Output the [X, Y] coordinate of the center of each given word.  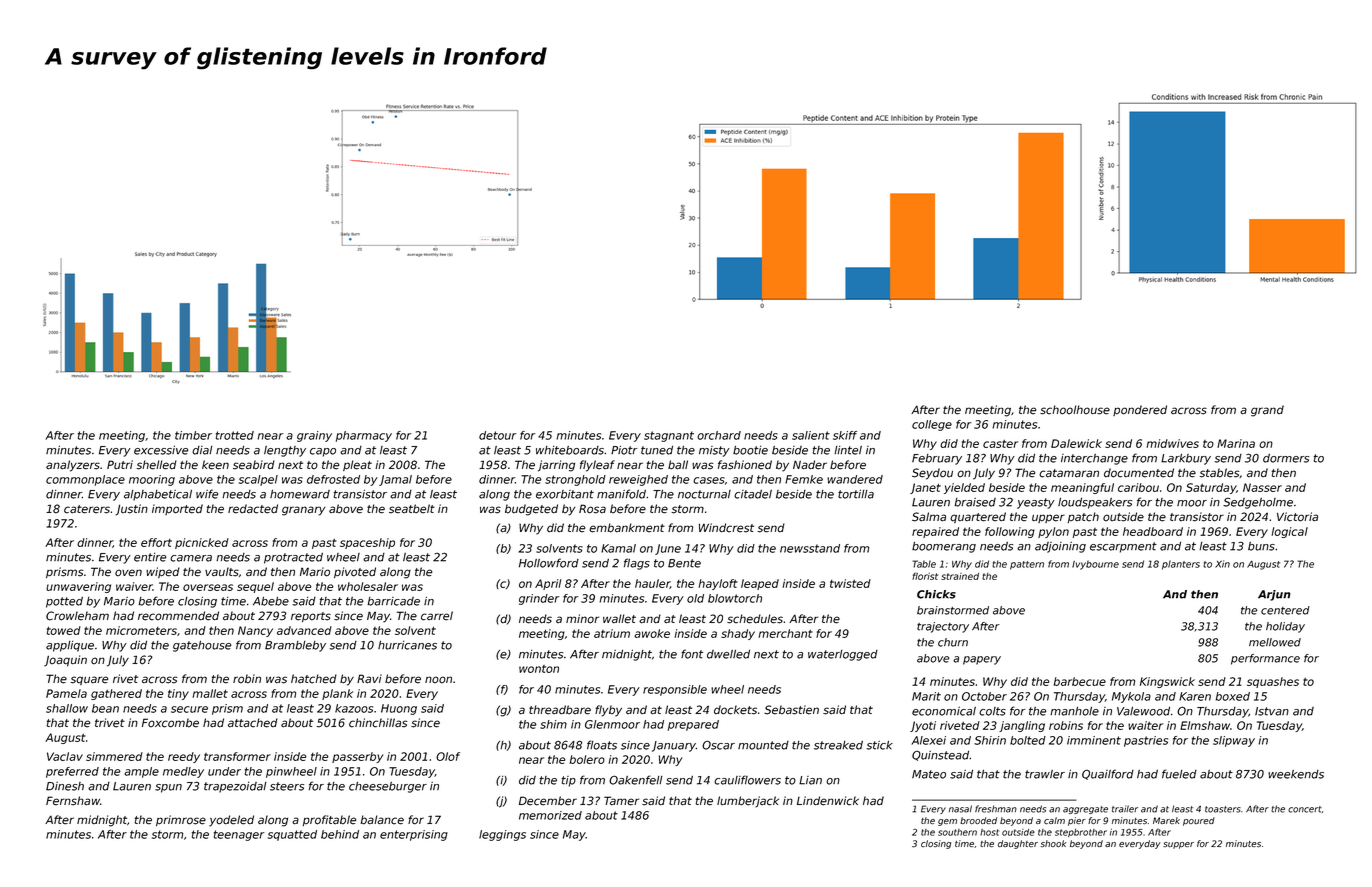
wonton [539, 669]
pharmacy [364, 436]
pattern [1027, 565]
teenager [239, 835]
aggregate [1085, 810]
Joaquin [65, 661]
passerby [357, 757]
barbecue [1080, 681]
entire [150, 557]
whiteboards [570, 450]
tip [569, 781]
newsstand [810, 548]
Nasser [1262, 487]
